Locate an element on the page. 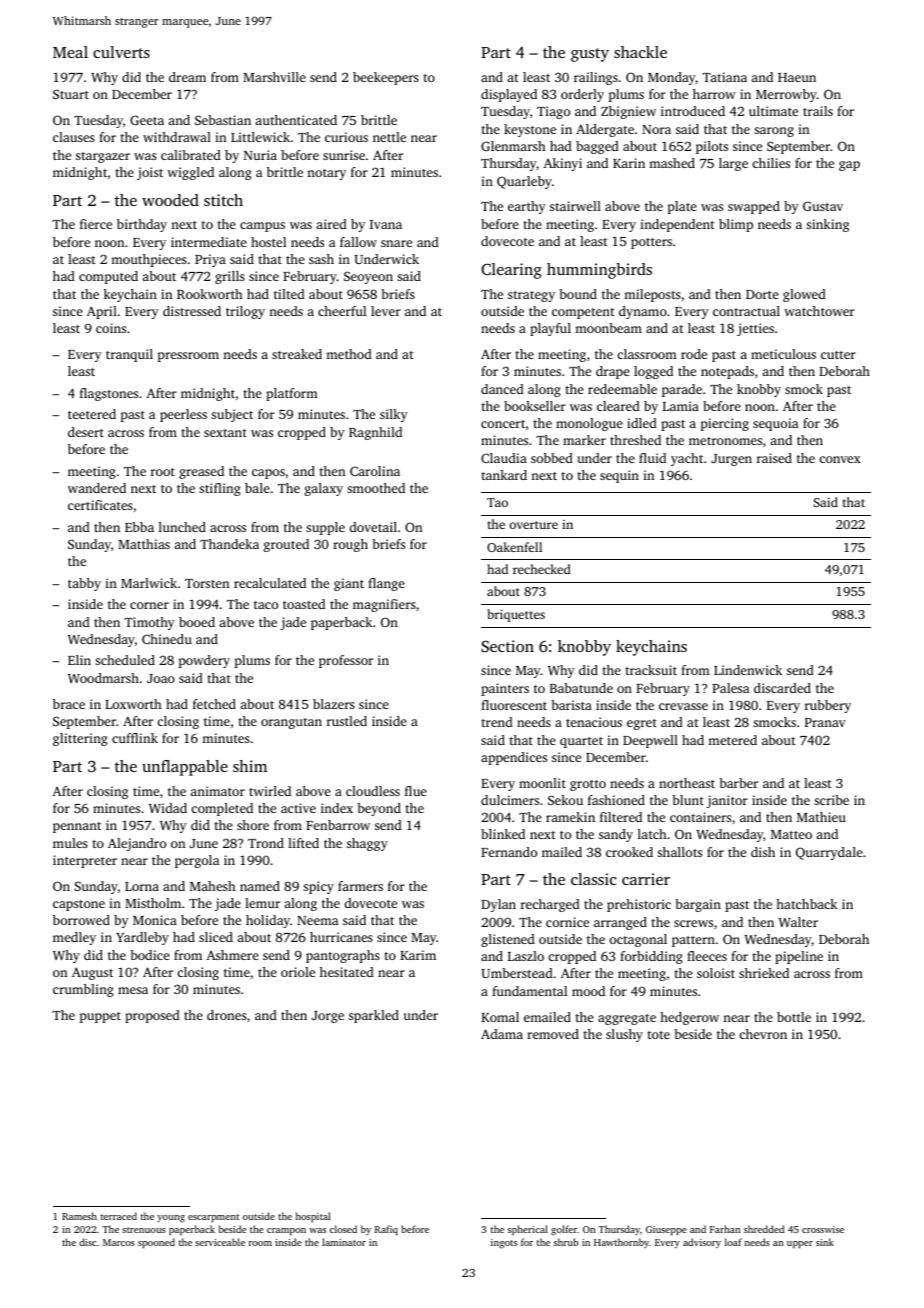 This document has height=1308, width=924. rustled is located at coordinates (347, 721).
